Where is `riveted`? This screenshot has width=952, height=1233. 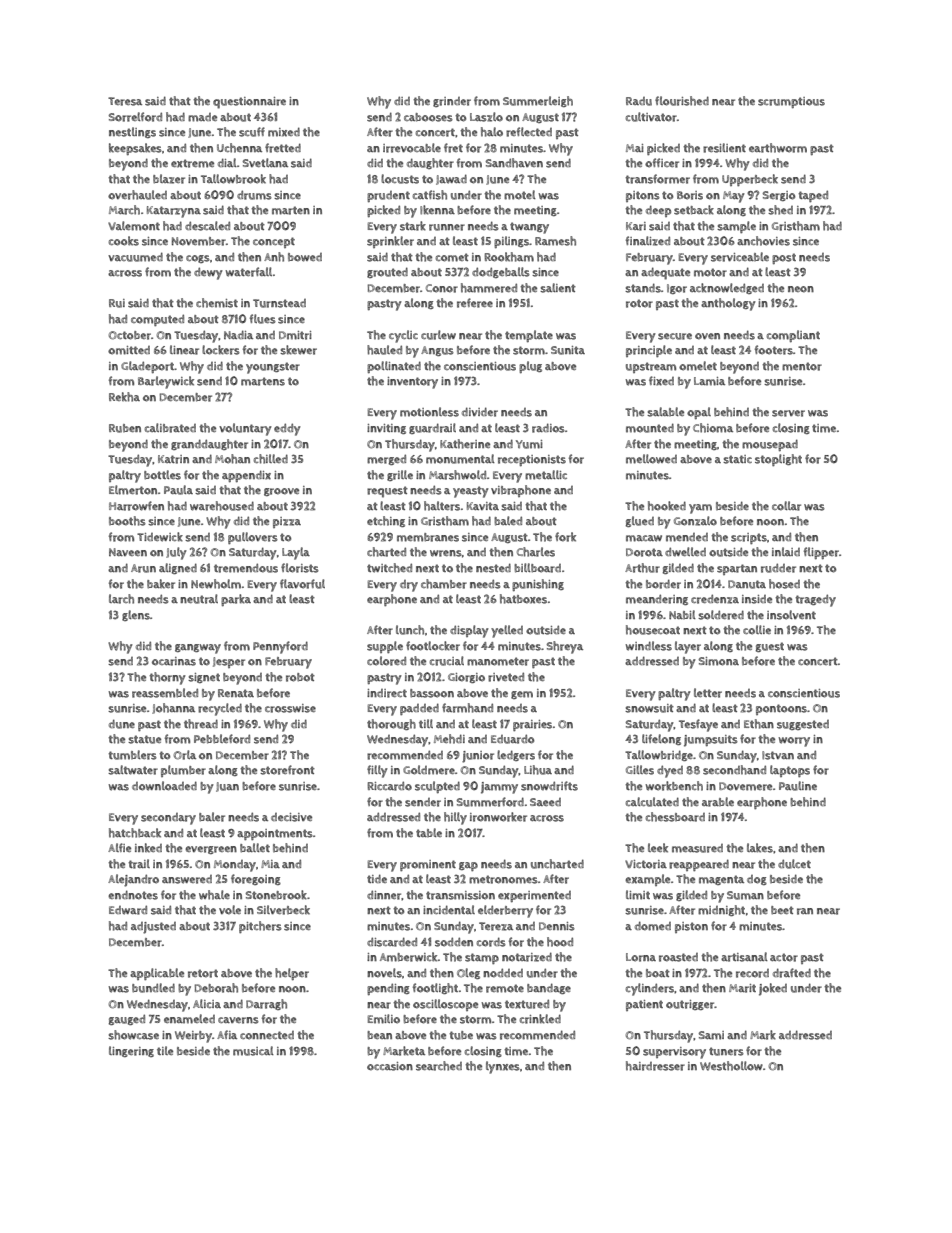 riveted is located at coordinates (506, 677).
